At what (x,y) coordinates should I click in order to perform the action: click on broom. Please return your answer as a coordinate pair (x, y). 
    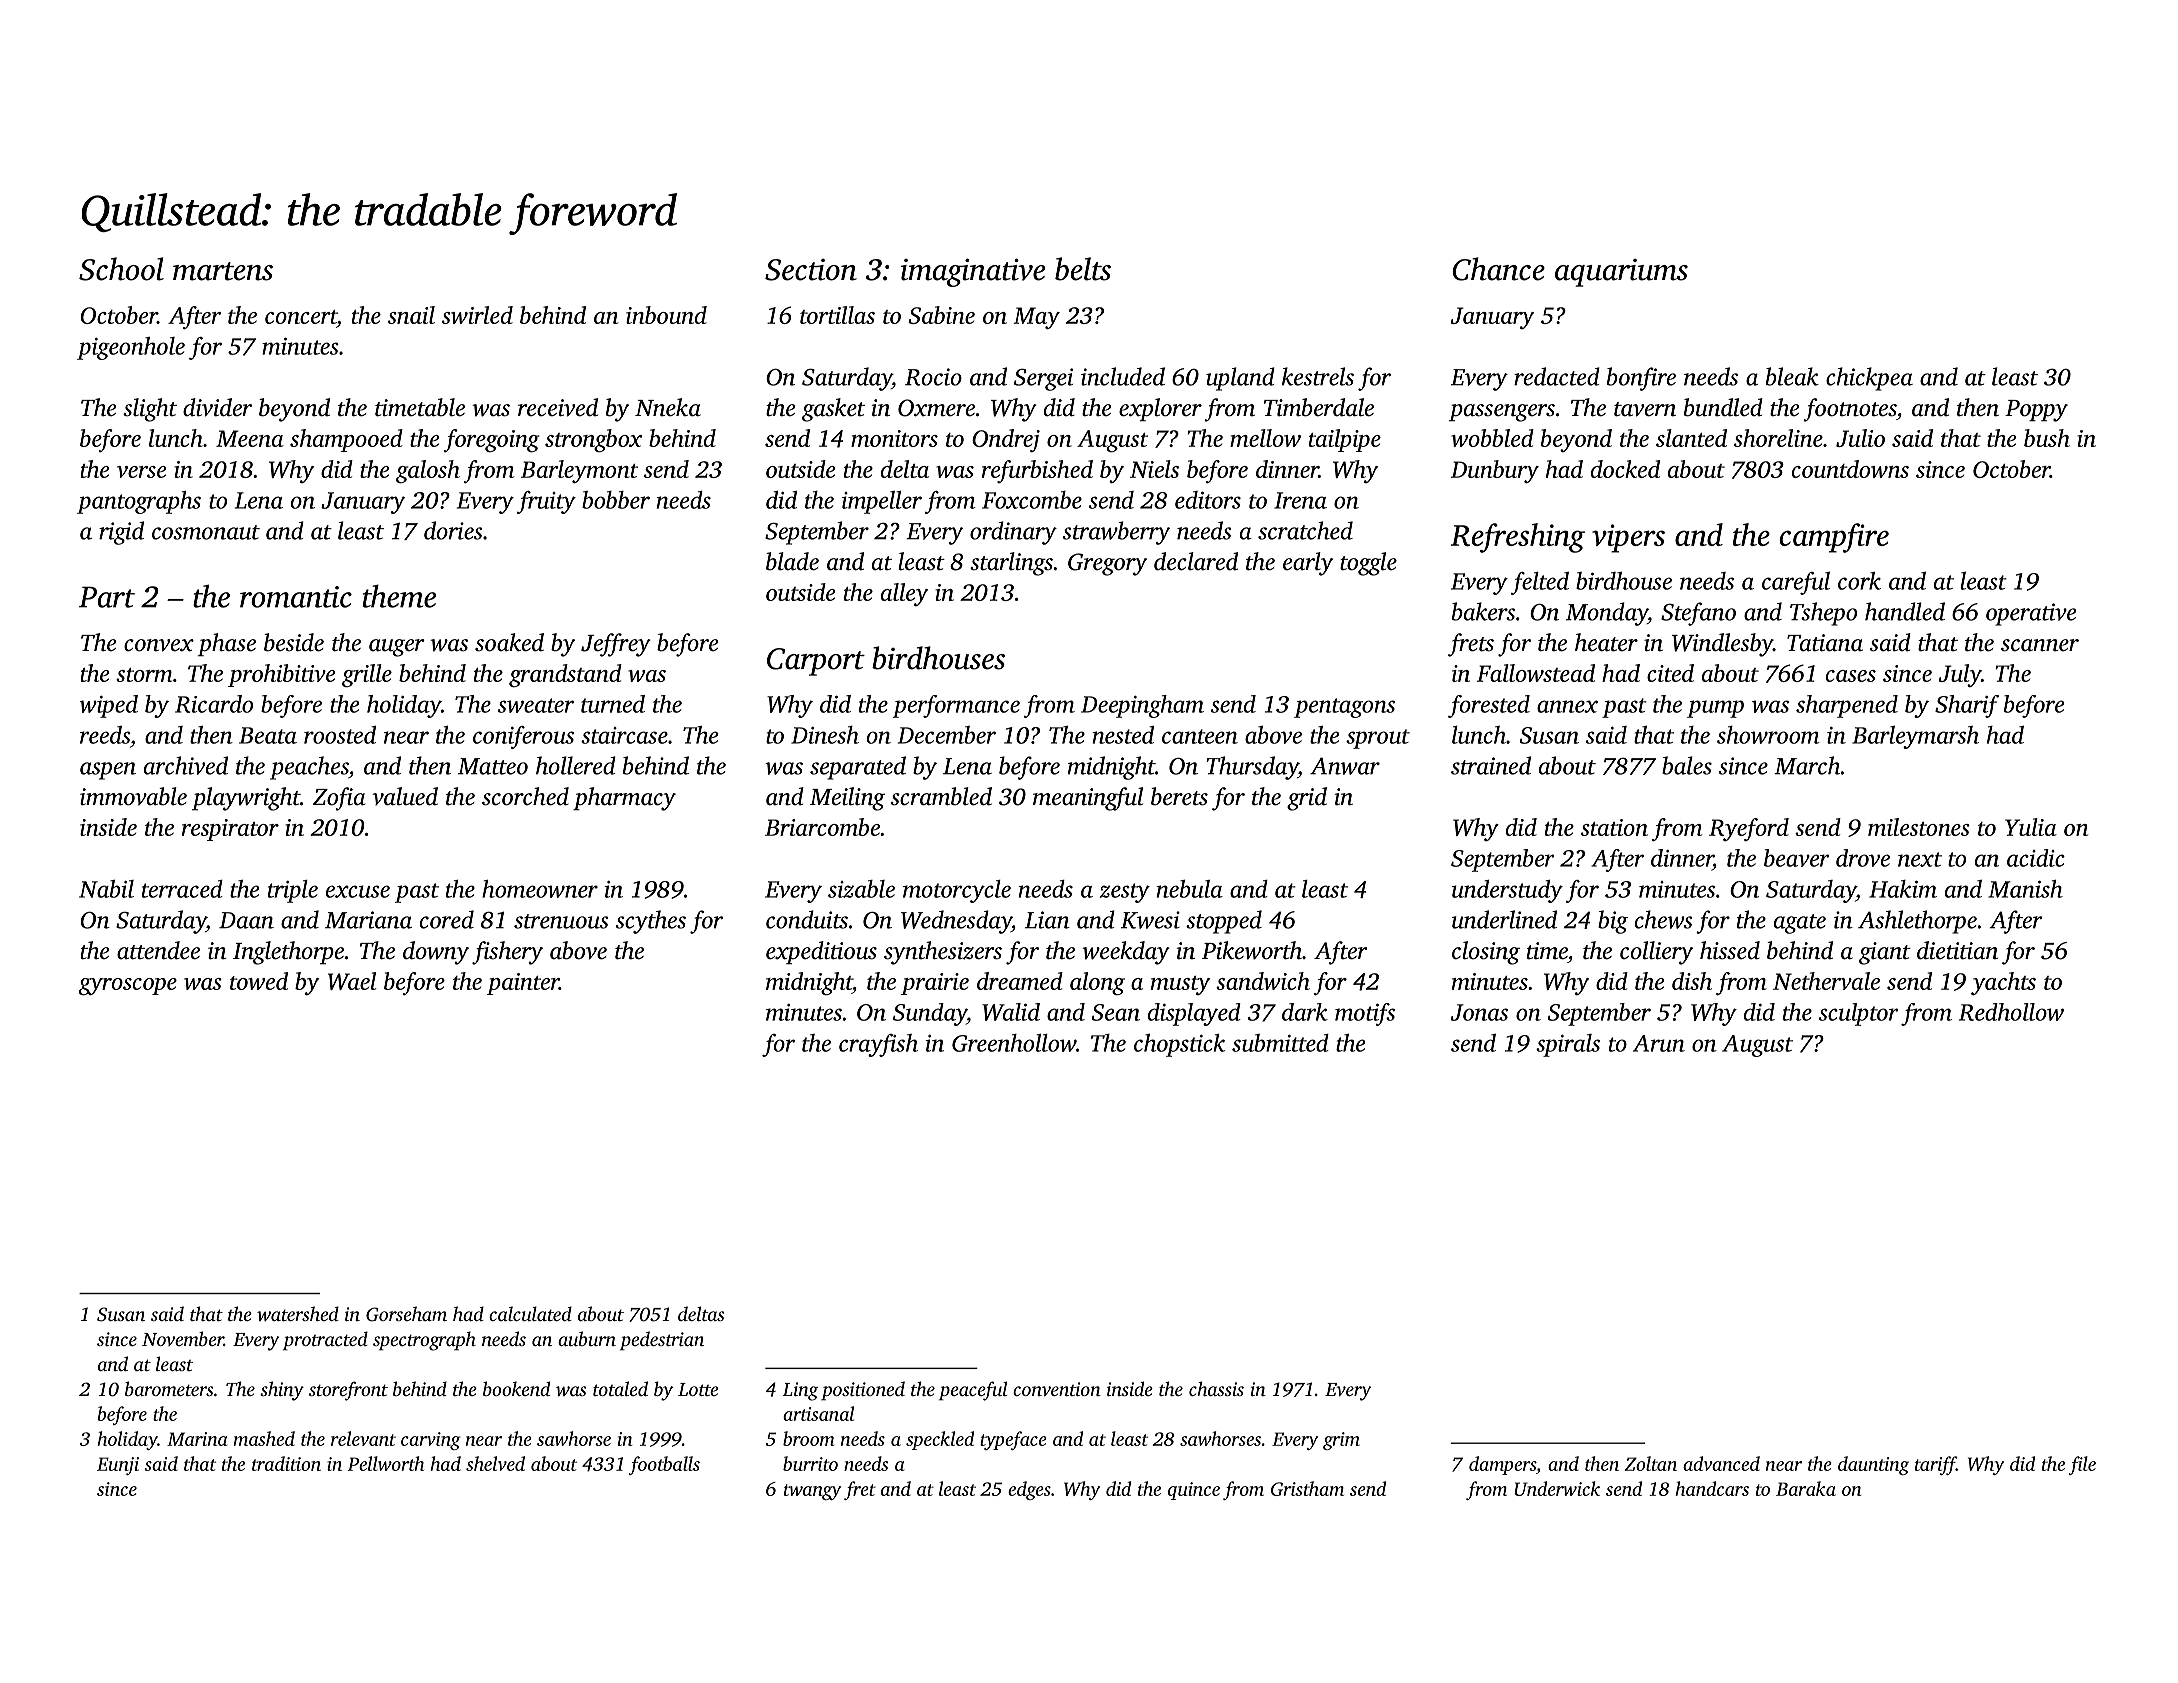
    Looking at the image, I should click on (808, 1438).
